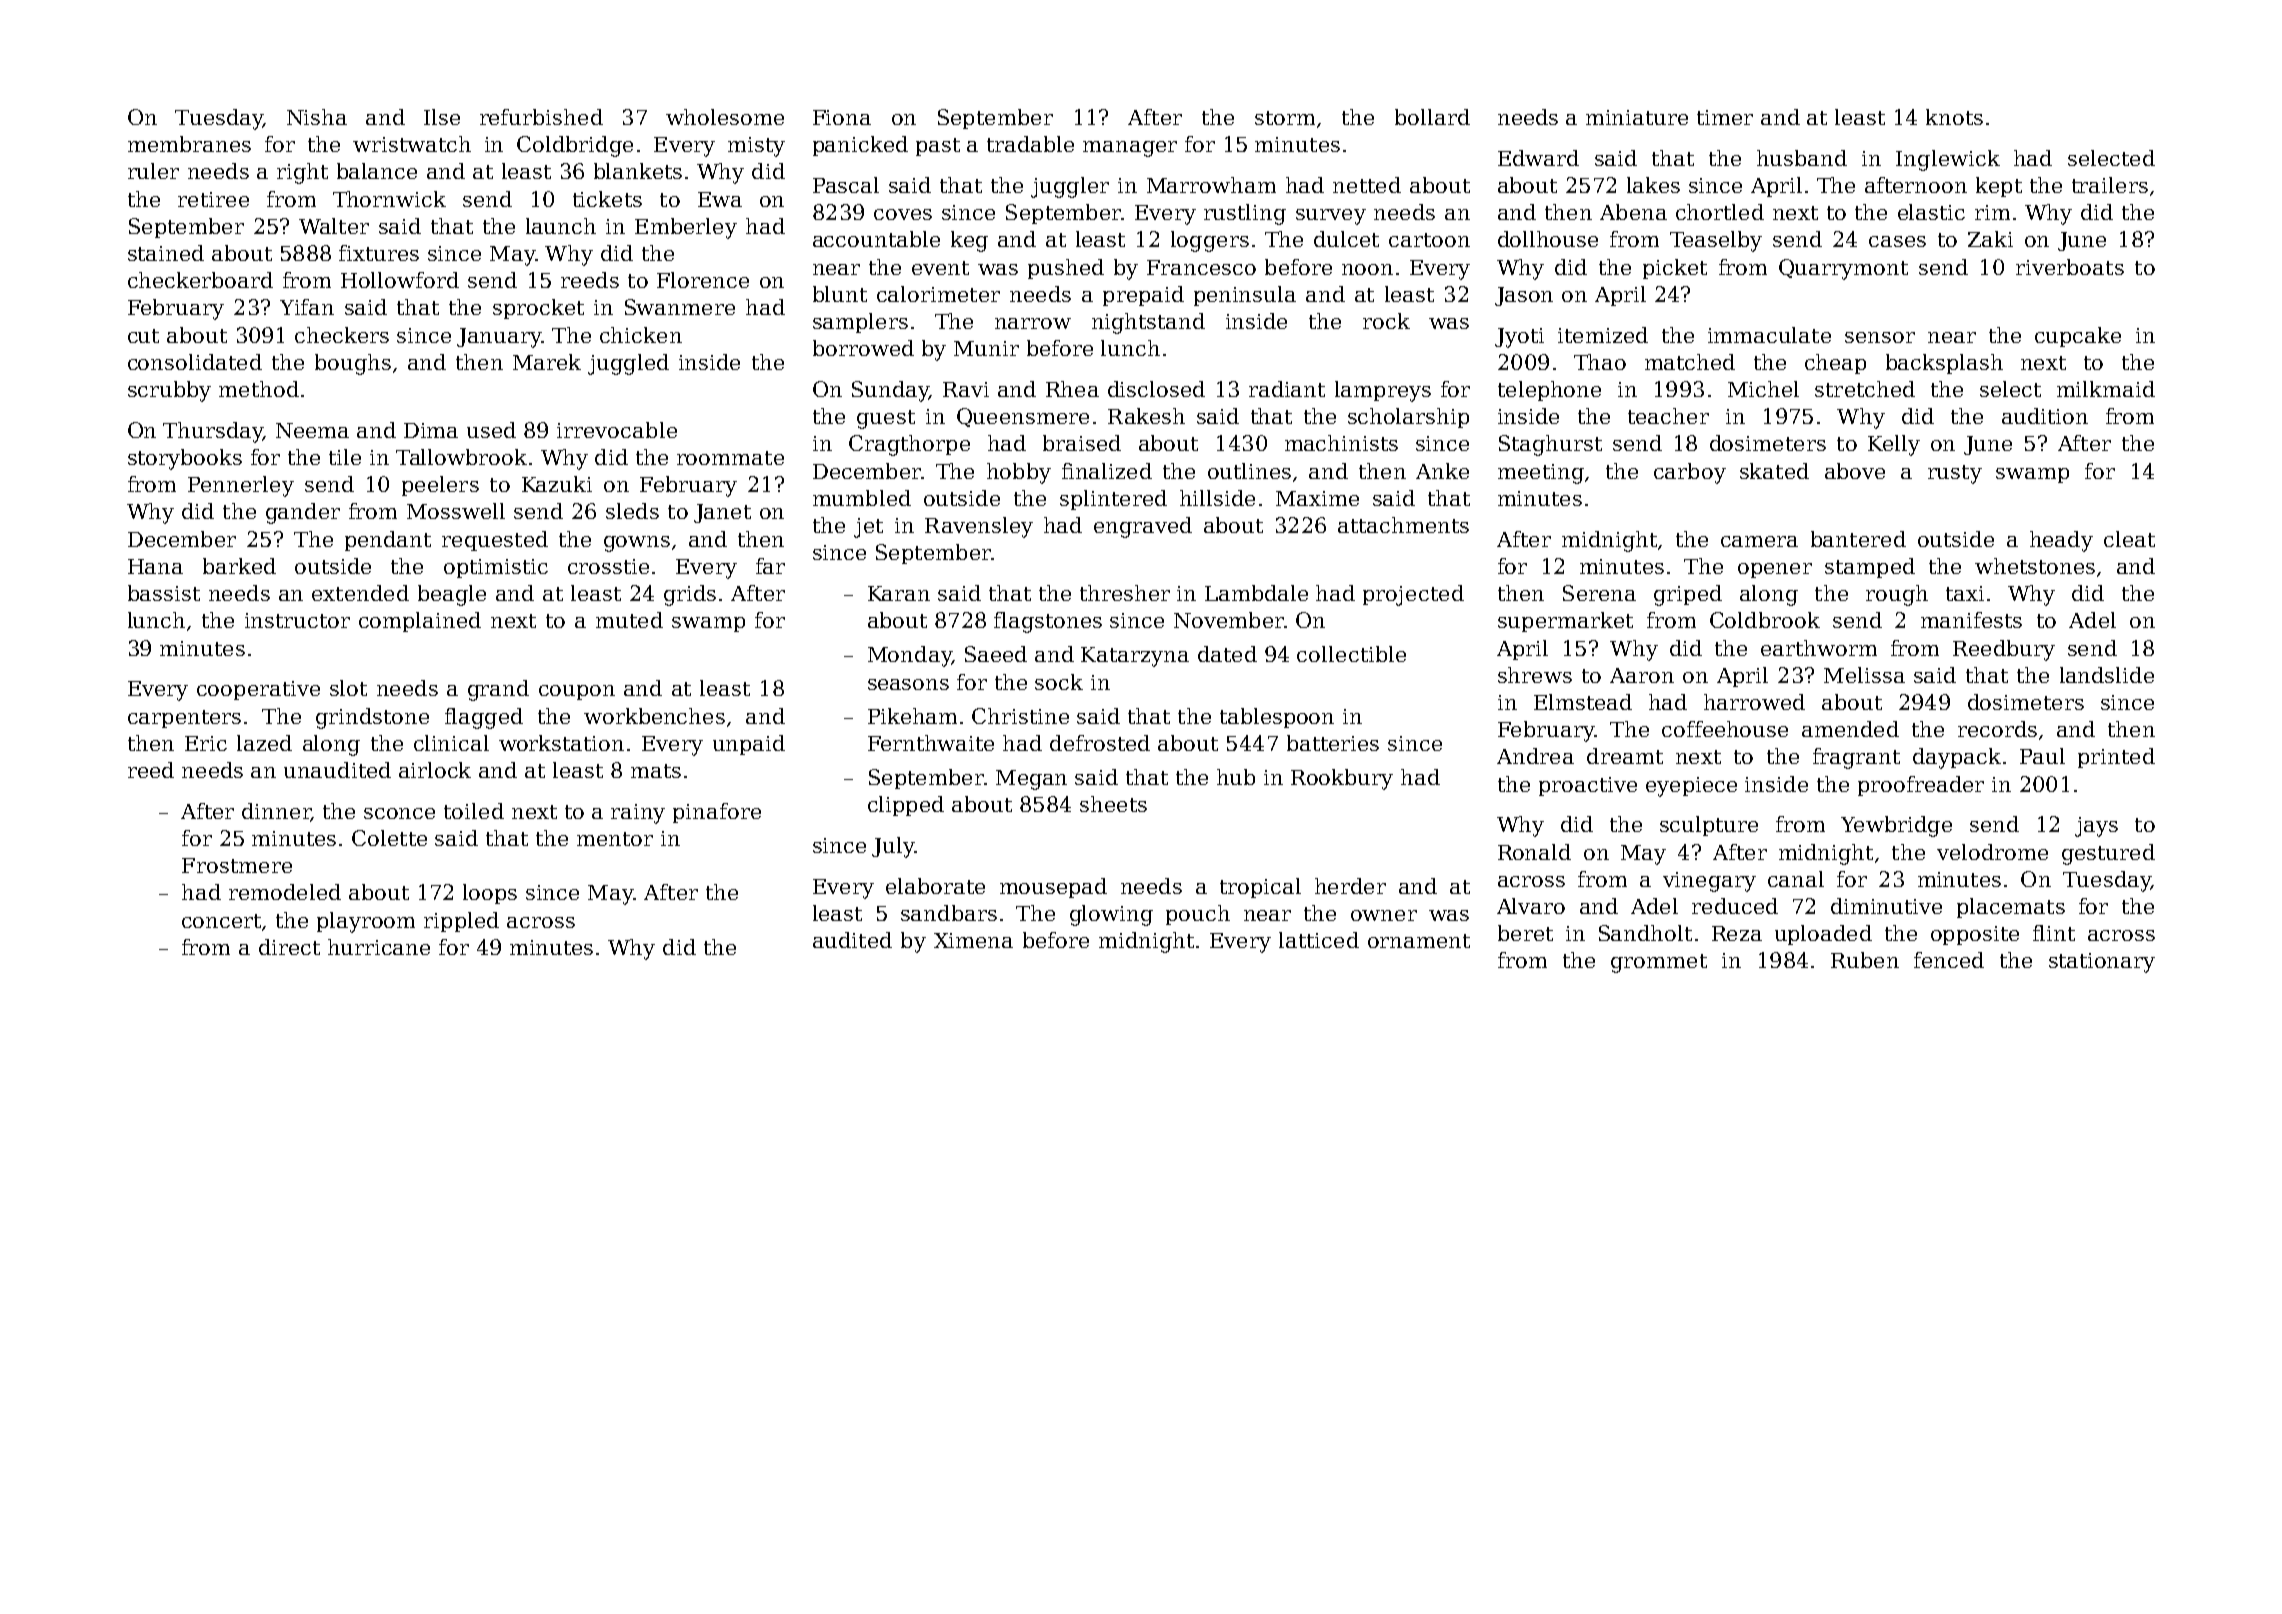 This screenshot has width=2282, height=1614. Describe the element at coordinates (973, 940) in the screenshot. I see `Ximena` at that location.
